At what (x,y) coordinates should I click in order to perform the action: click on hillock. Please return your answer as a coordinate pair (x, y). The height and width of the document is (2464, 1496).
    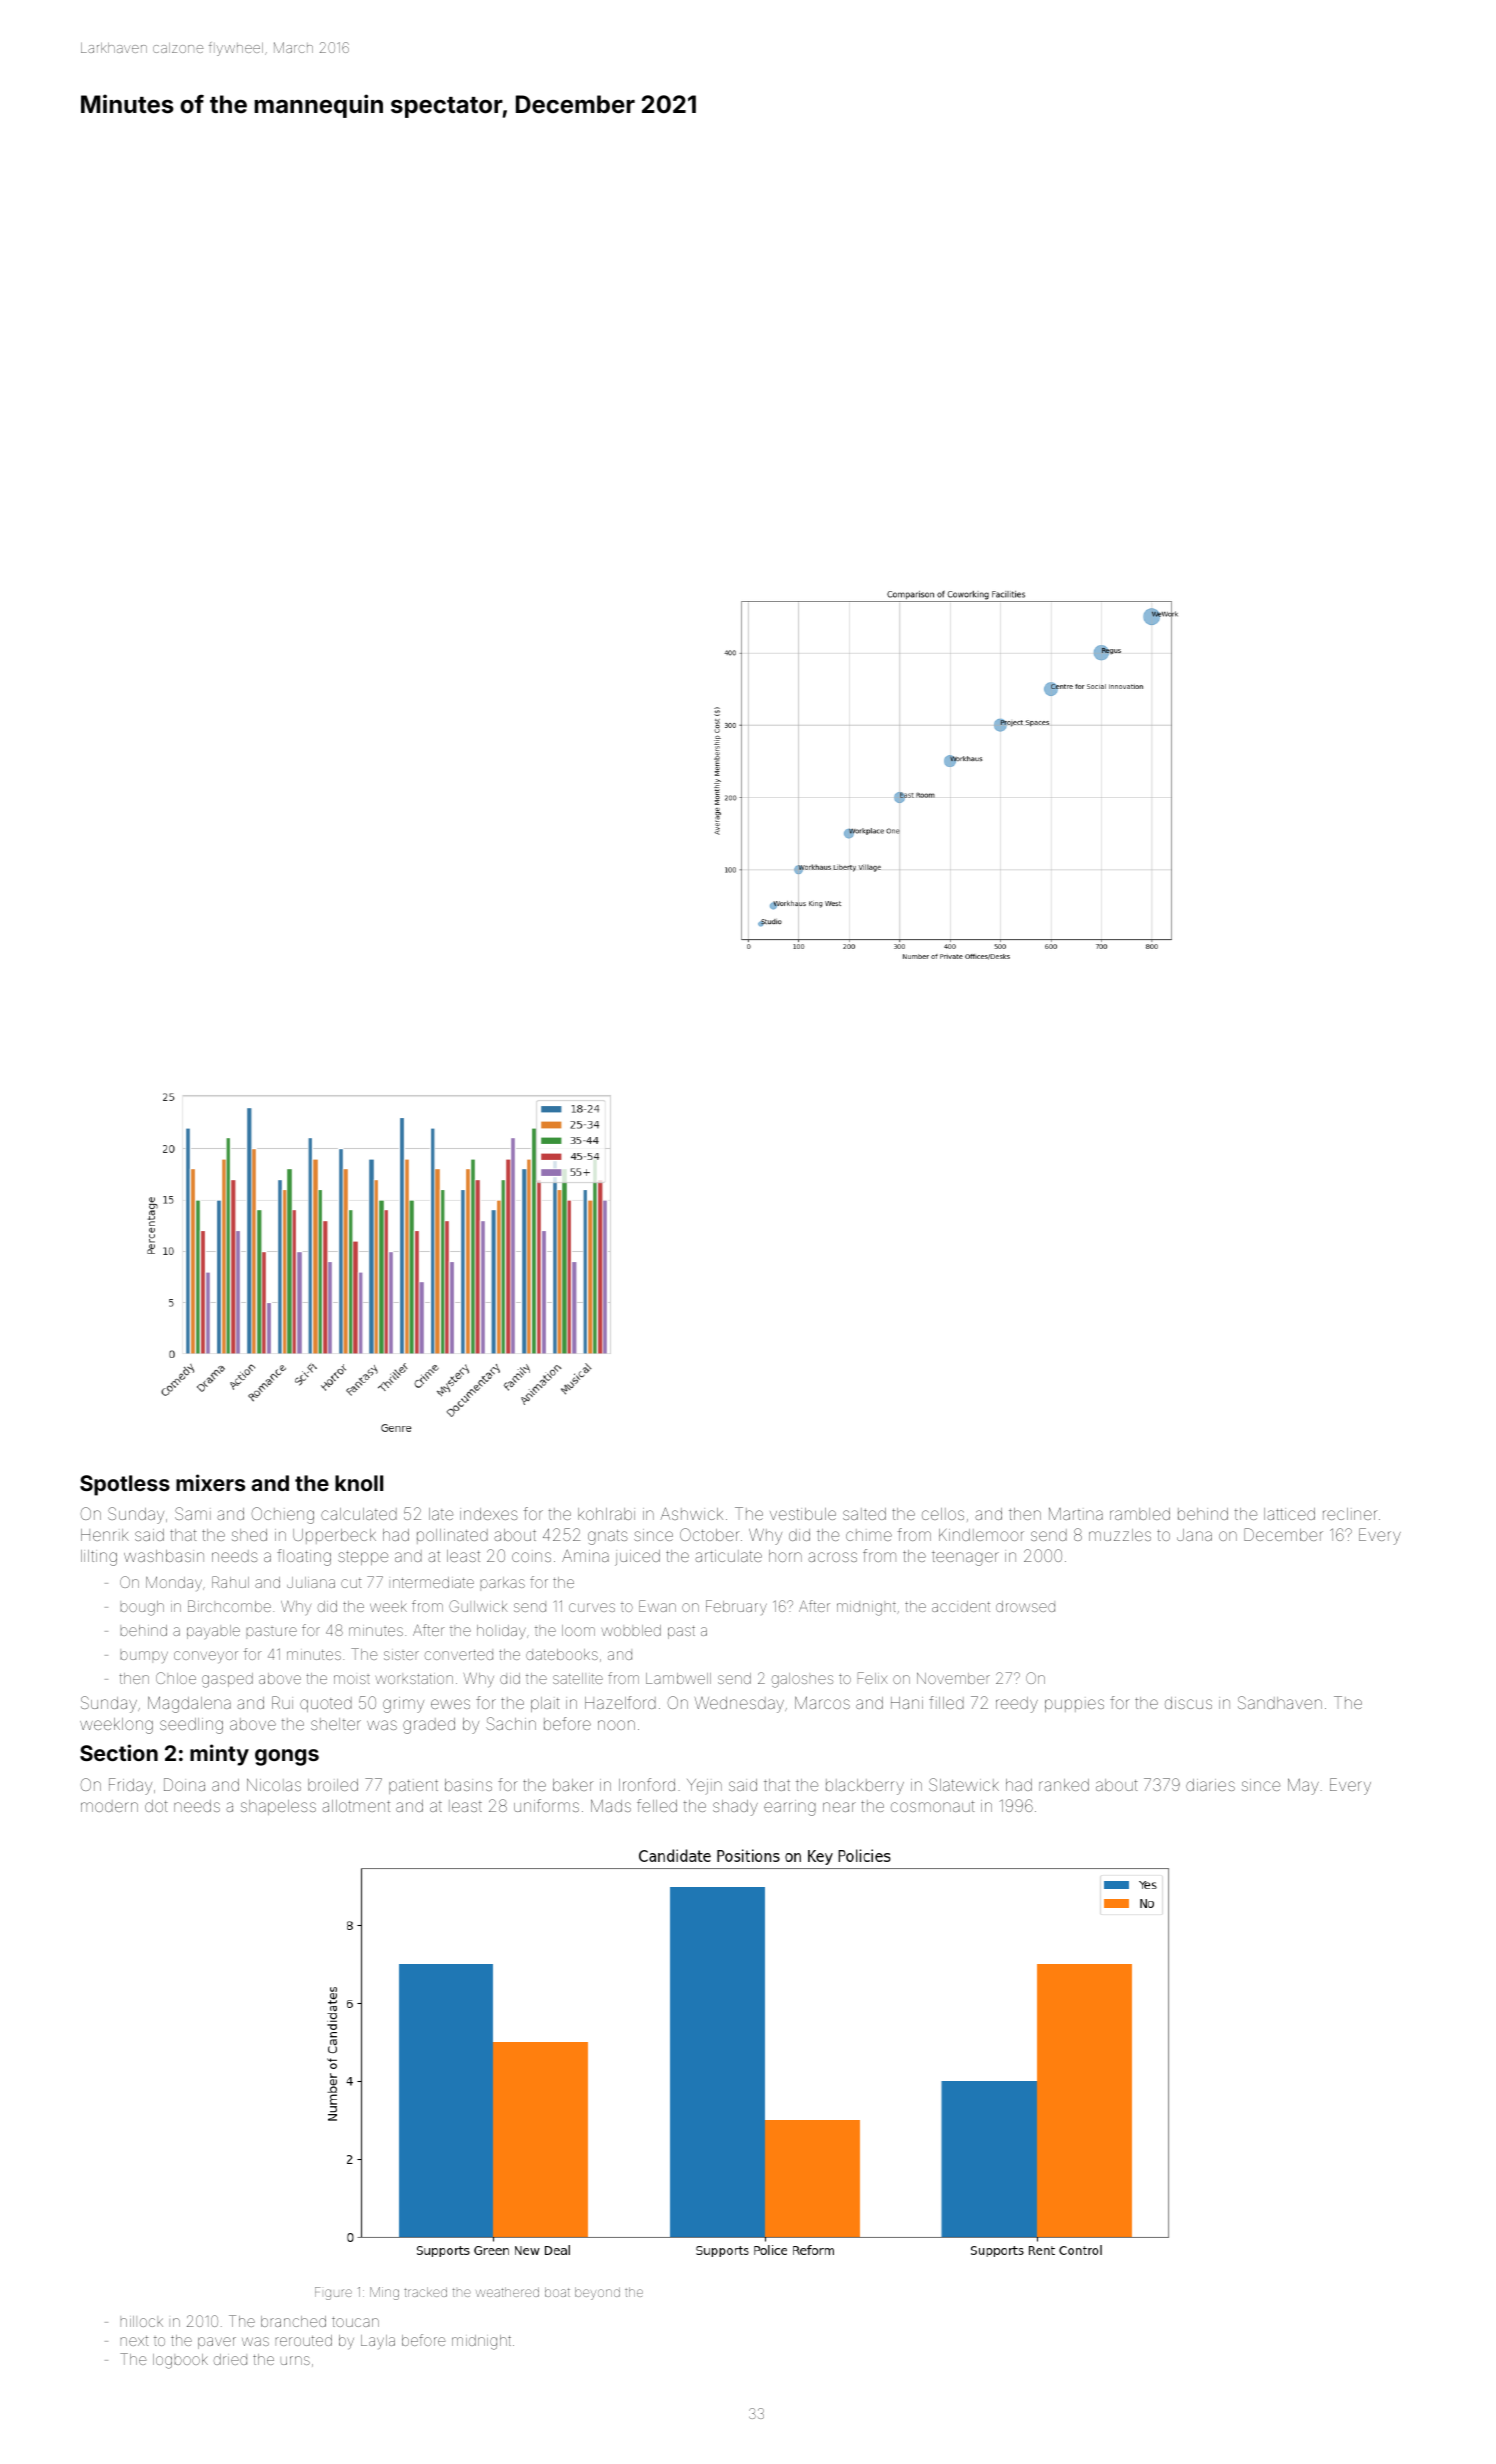
    Looking at the image, I should click on (142, 2321).
